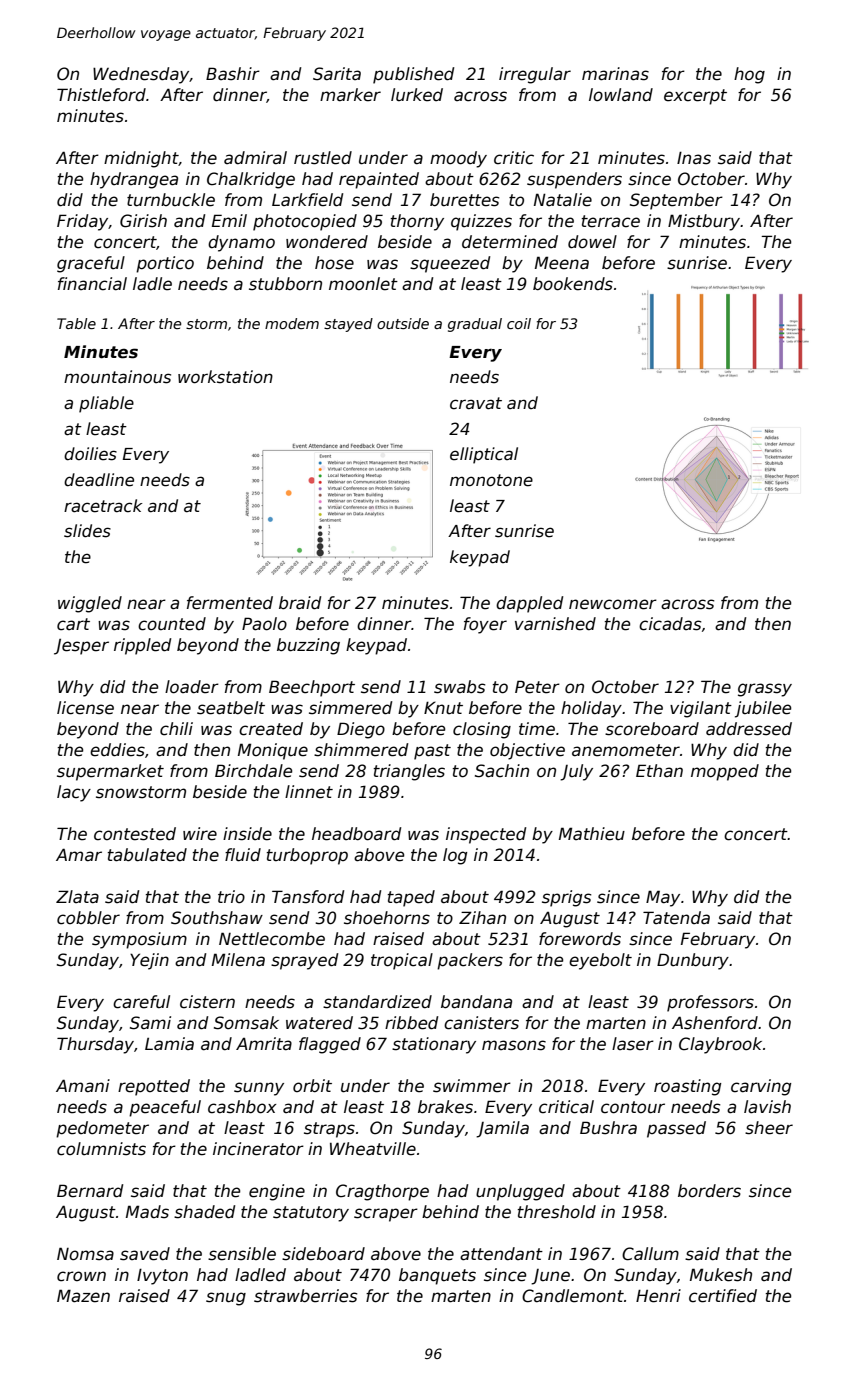 Image resolution: width=849 pixels, height=1400 pixels. Describe the element at coordinates (226, 1299) in the image. I see `snug` at that location.
